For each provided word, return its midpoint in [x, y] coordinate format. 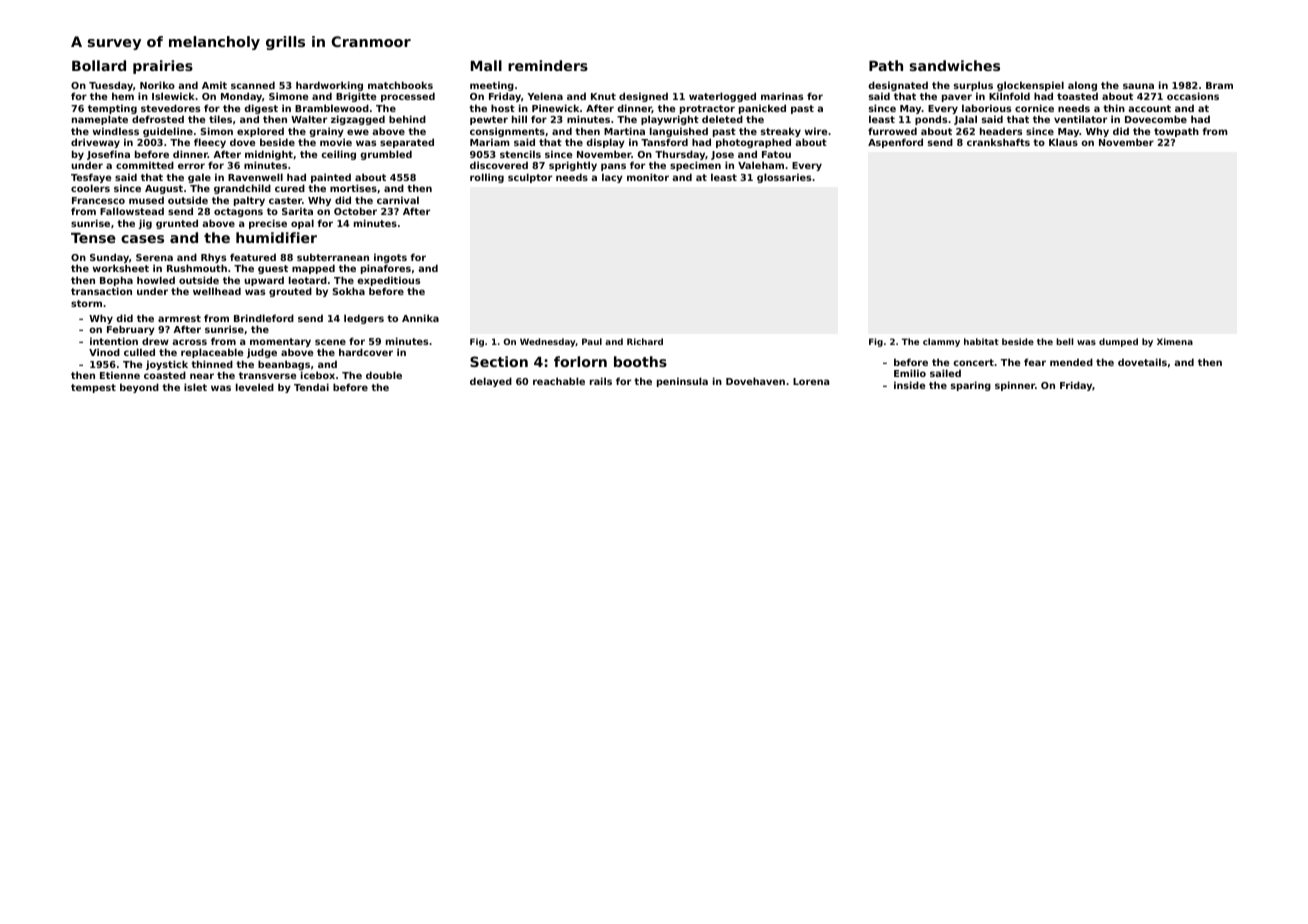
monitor [648, 177]
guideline [168, 132]
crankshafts [998, 142]
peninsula [682, 382]
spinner [1015, 386]
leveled [255, 387]
